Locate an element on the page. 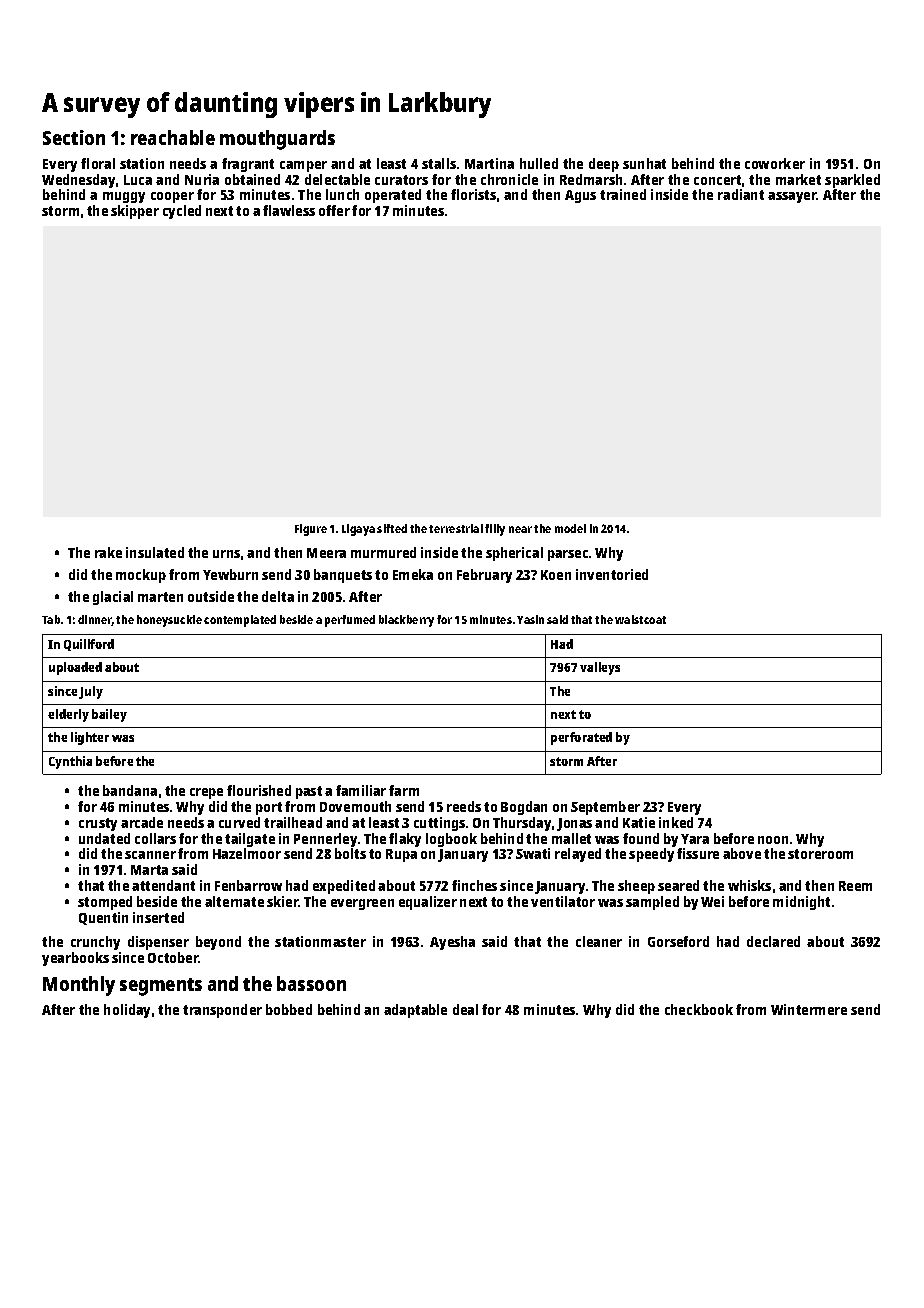 Image resolution: width=924 pixels, height=1308 pixels. past is located at coordinates (309, 792).
